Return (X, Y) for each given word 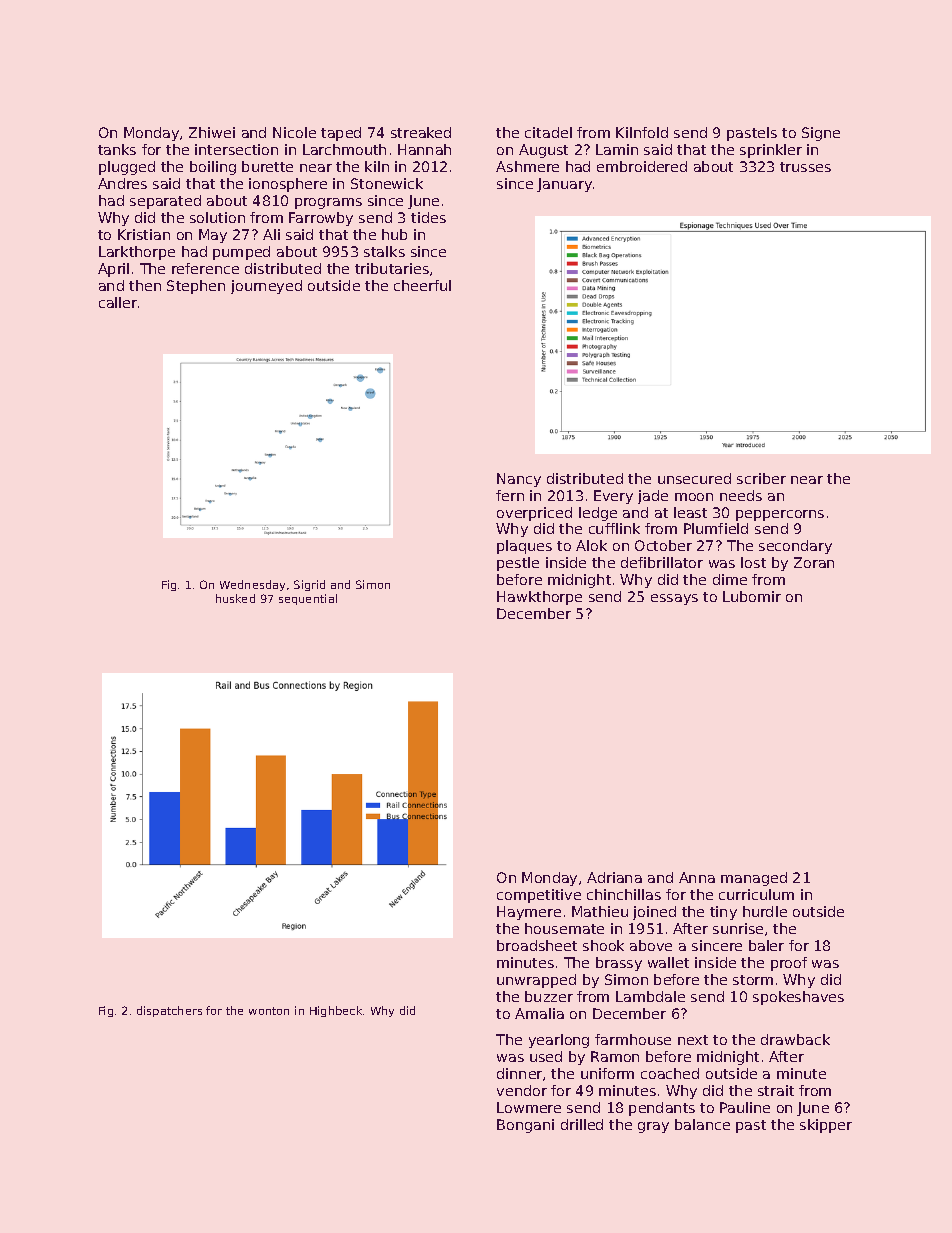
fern (510, 495)
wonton (269, 1011)
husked (235, 598)
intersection (236, 149)
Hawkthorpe (539, 598)
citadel (548, 132)
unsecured (694, 478)
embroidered (642, 166)
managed (754, 879)
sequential (308, 599)
